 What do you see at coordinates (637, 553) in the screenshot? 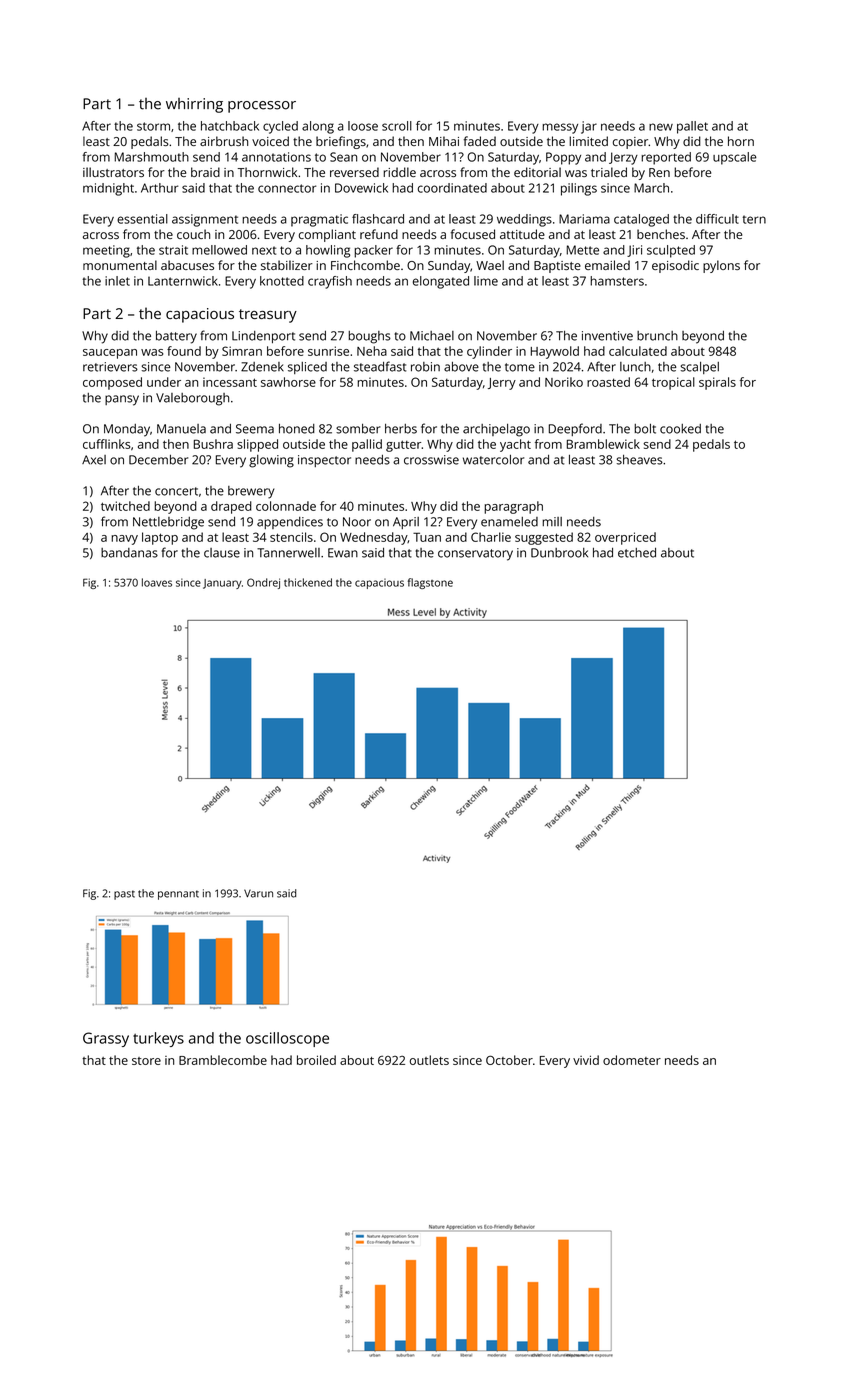
I see `etched` at bounding box center [637, 553].
